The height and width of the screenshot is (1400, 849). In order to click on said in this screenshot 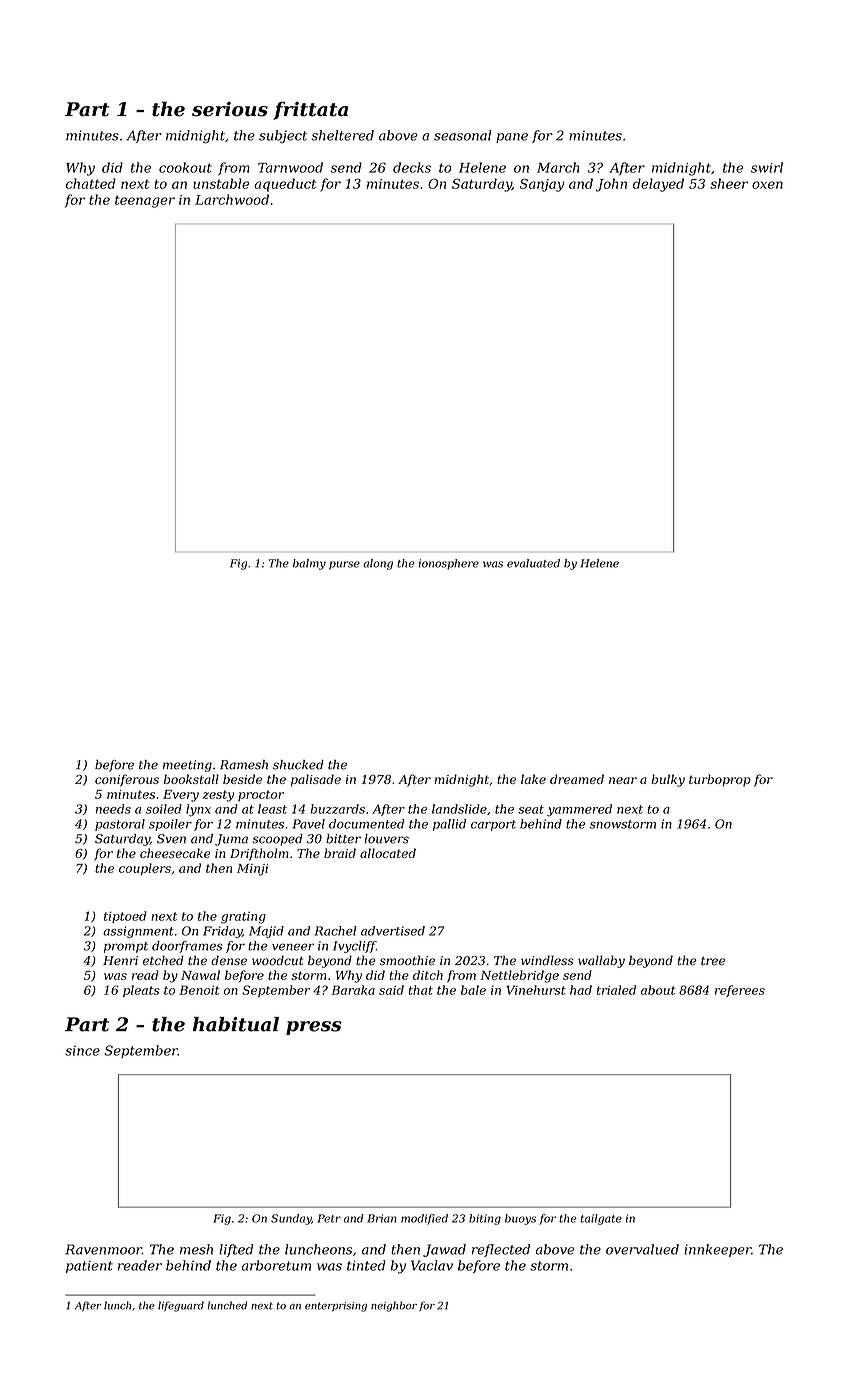, I will do `click(391, 990)`.
